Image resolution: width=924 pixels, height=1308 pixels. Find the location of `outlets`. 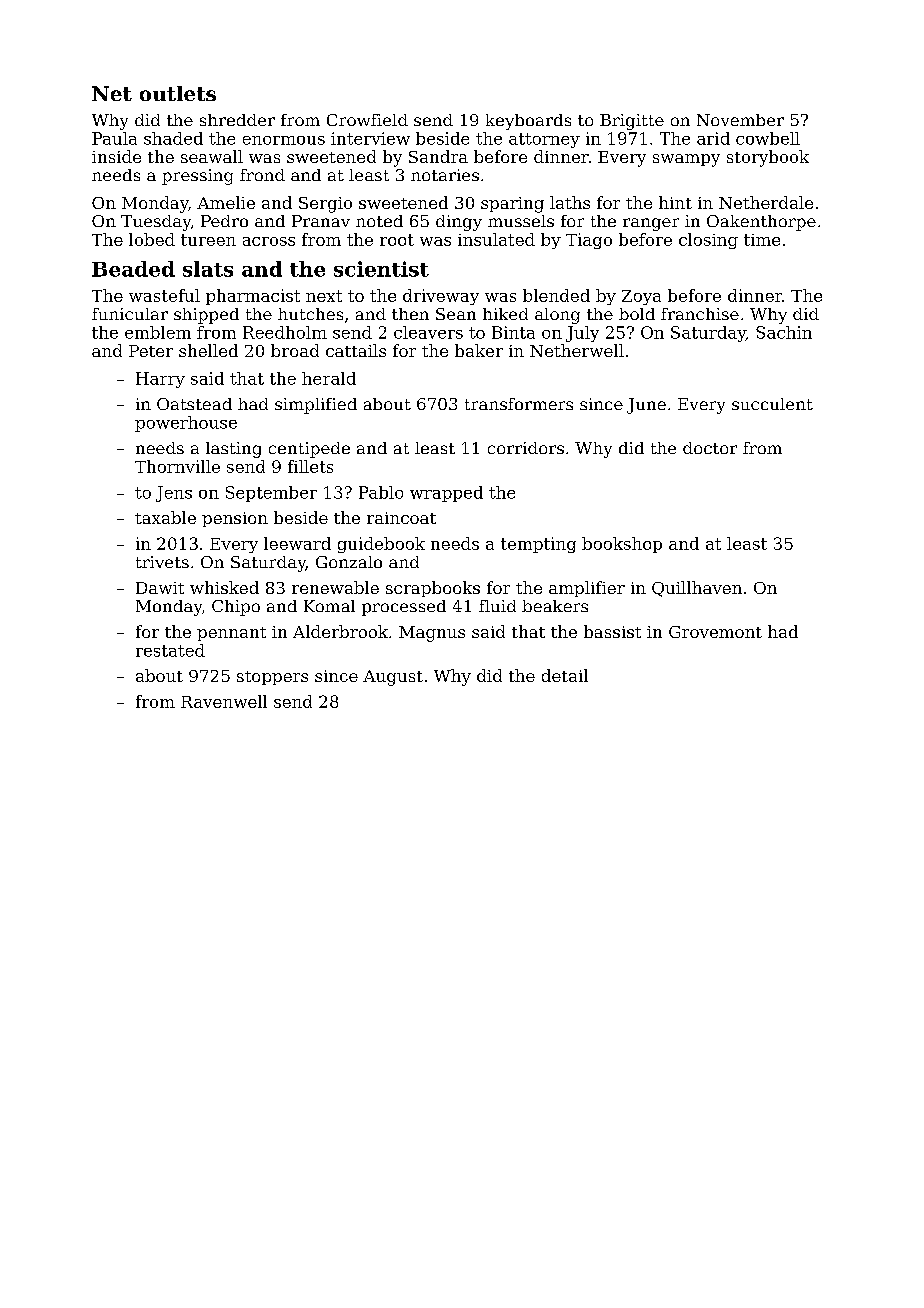

outlets is located at coordinates (178, 93).
